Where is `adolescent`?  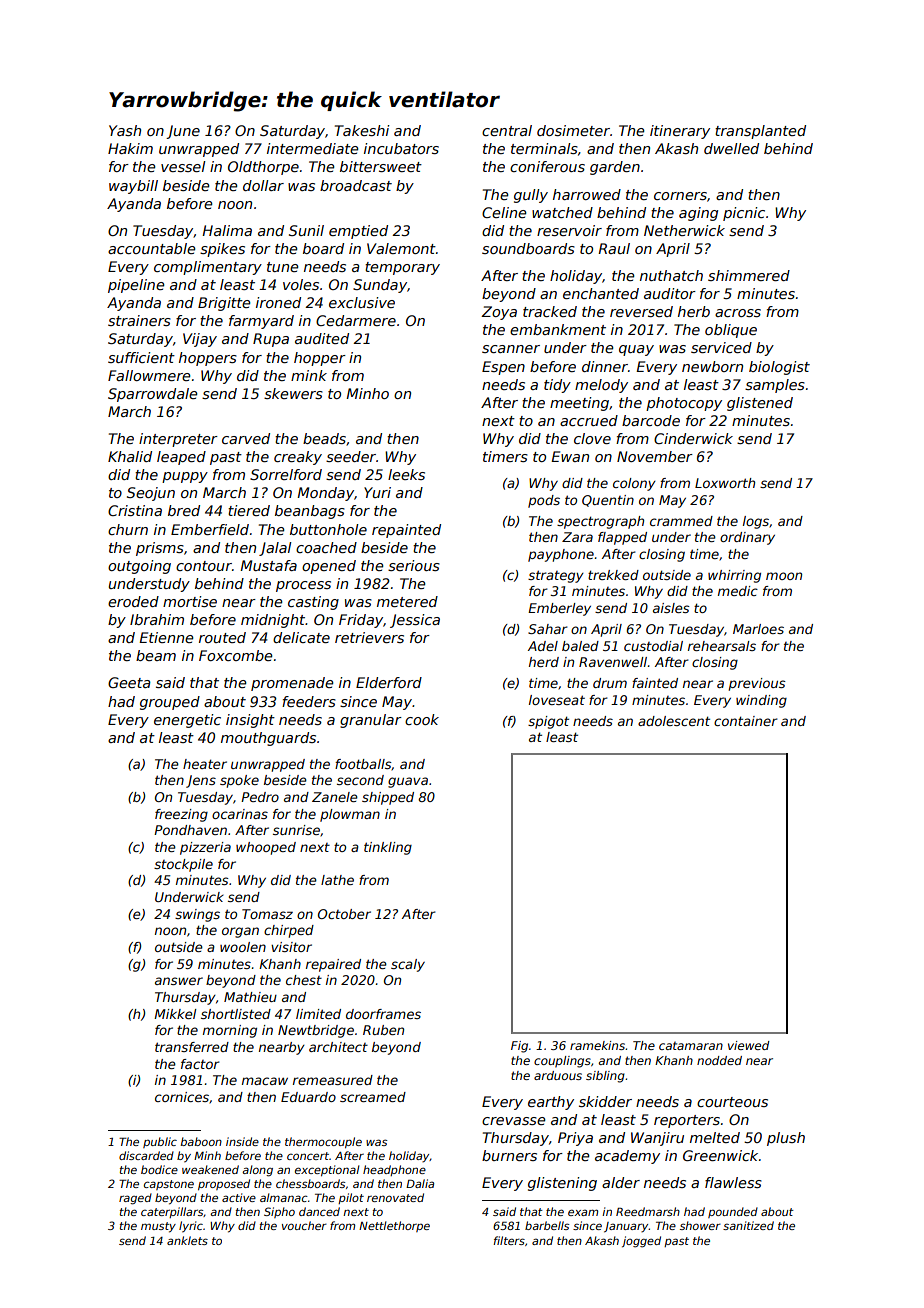
adolescent is located at coordinates (674, 721).
